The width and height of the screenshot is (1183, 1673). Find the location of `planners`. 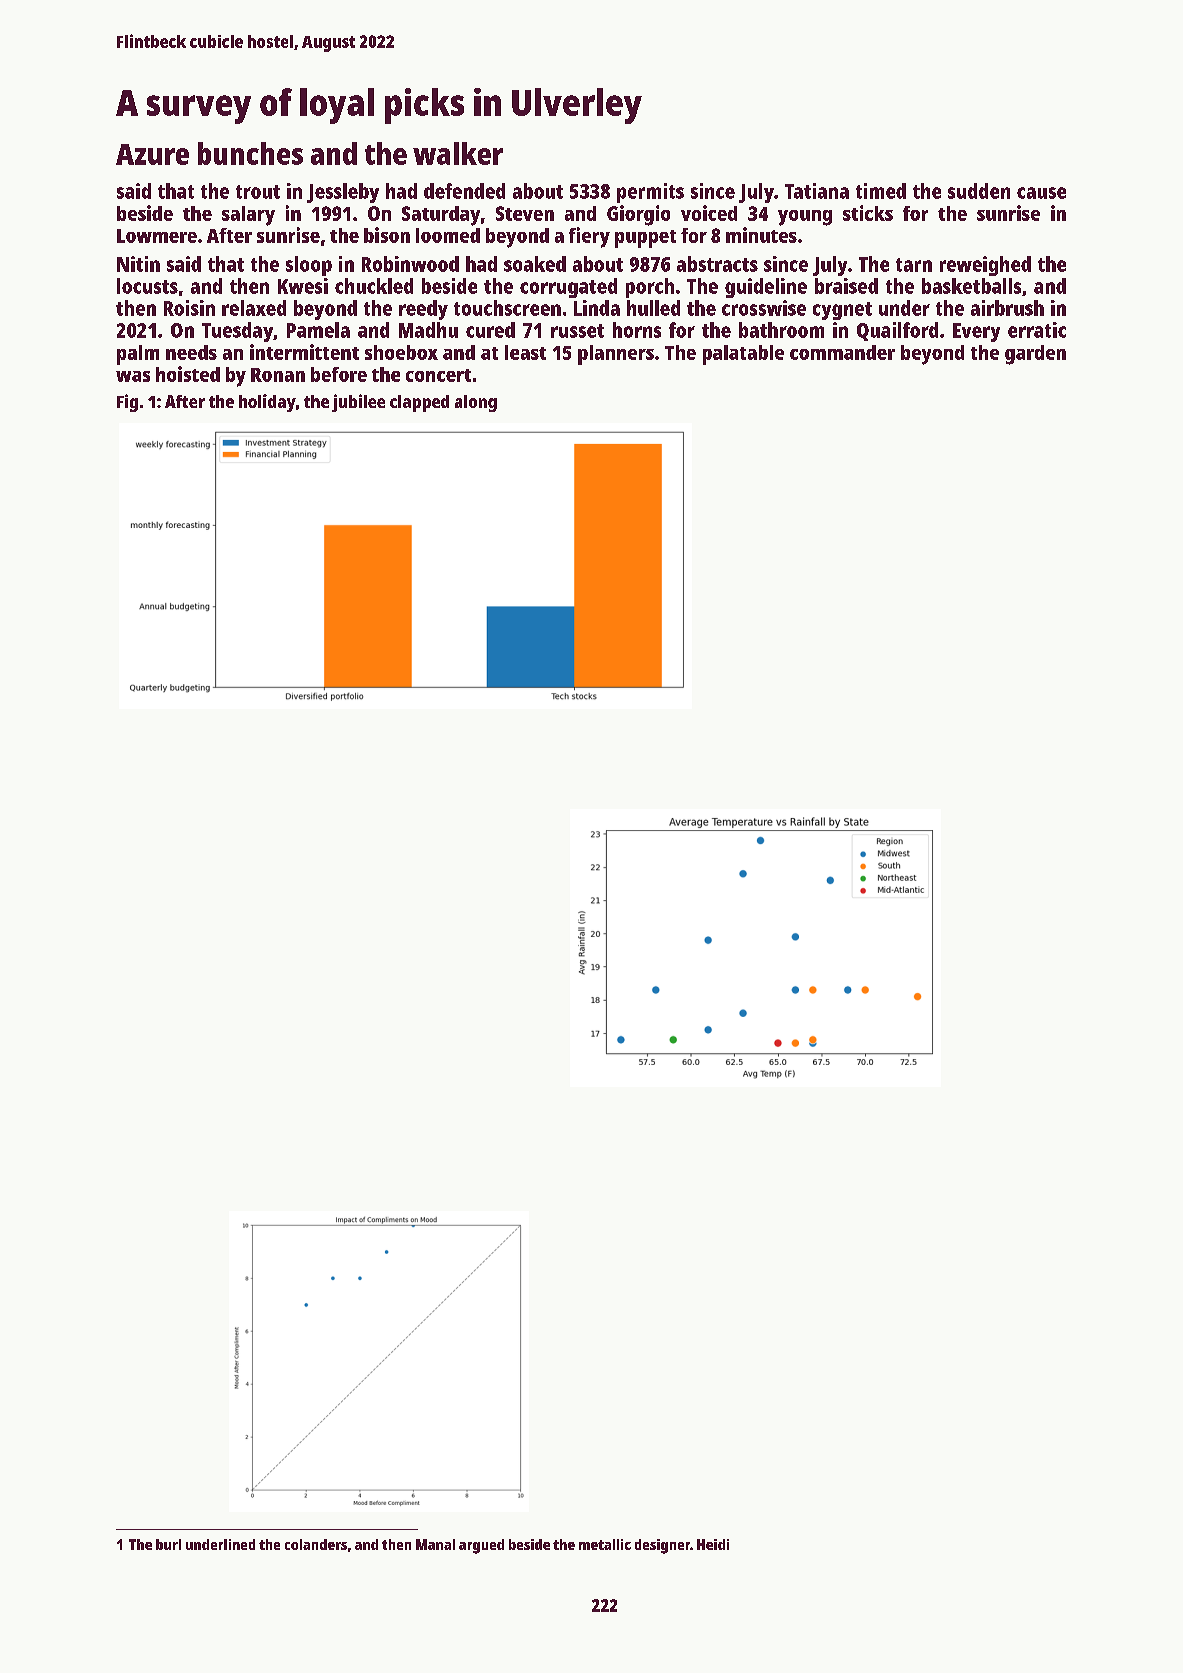

planners is located at coordinates (616, 355).
